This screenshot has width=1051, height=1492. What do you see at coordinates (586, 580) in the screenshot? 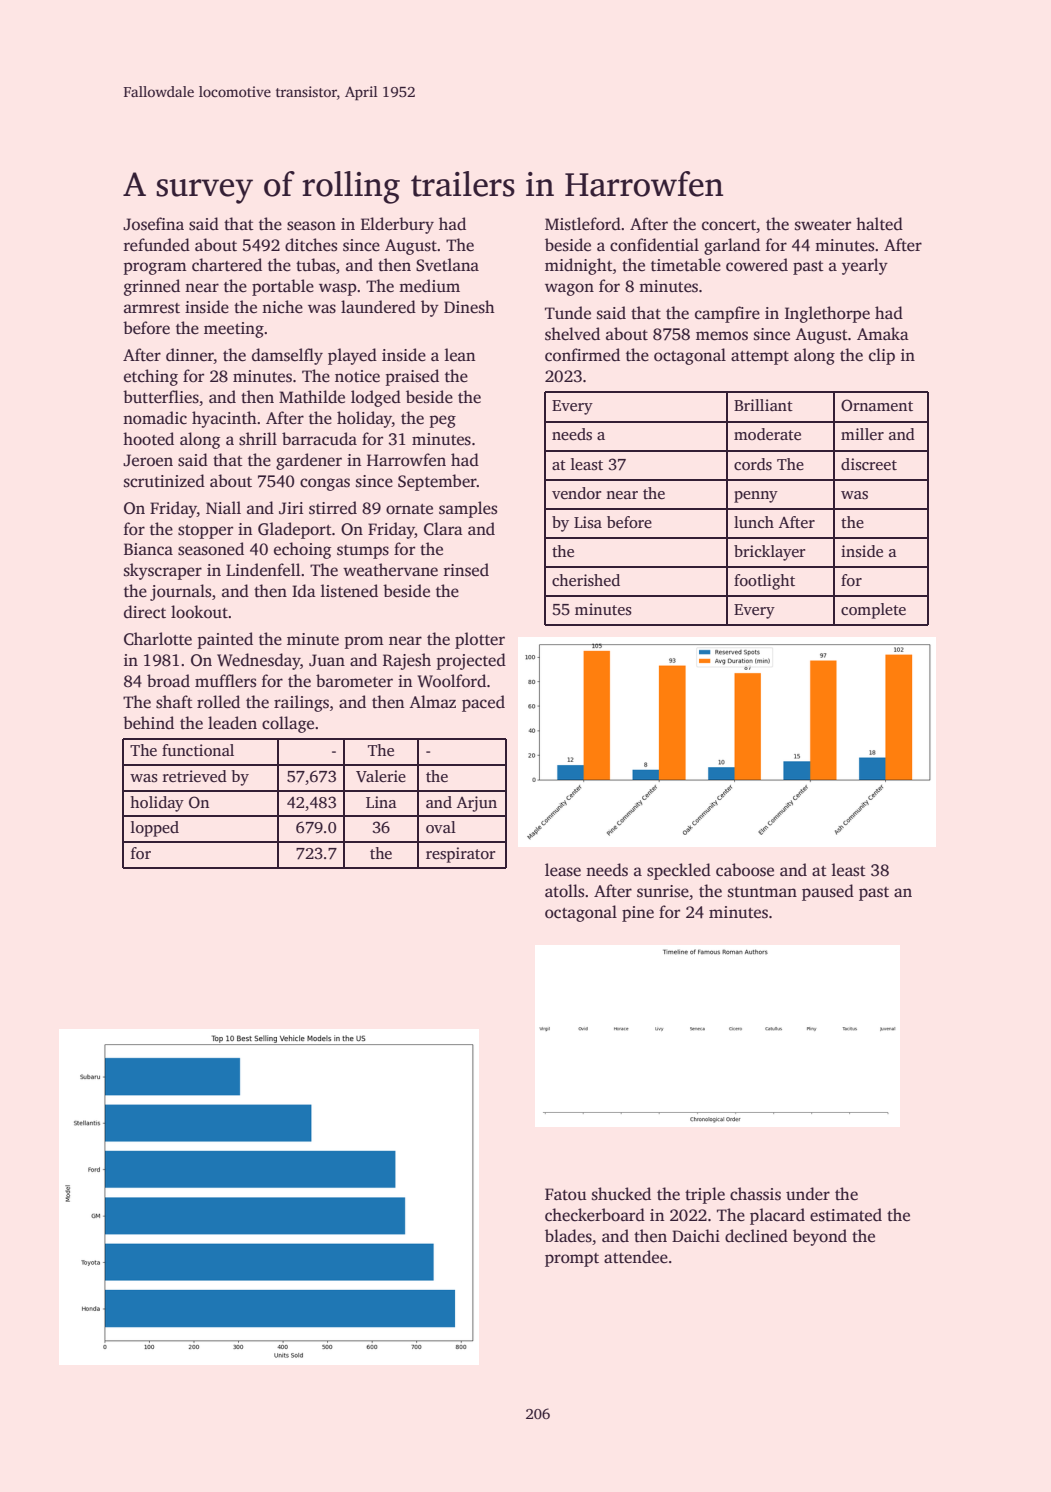
I see `cherished` at bounding box center [586, 580].
